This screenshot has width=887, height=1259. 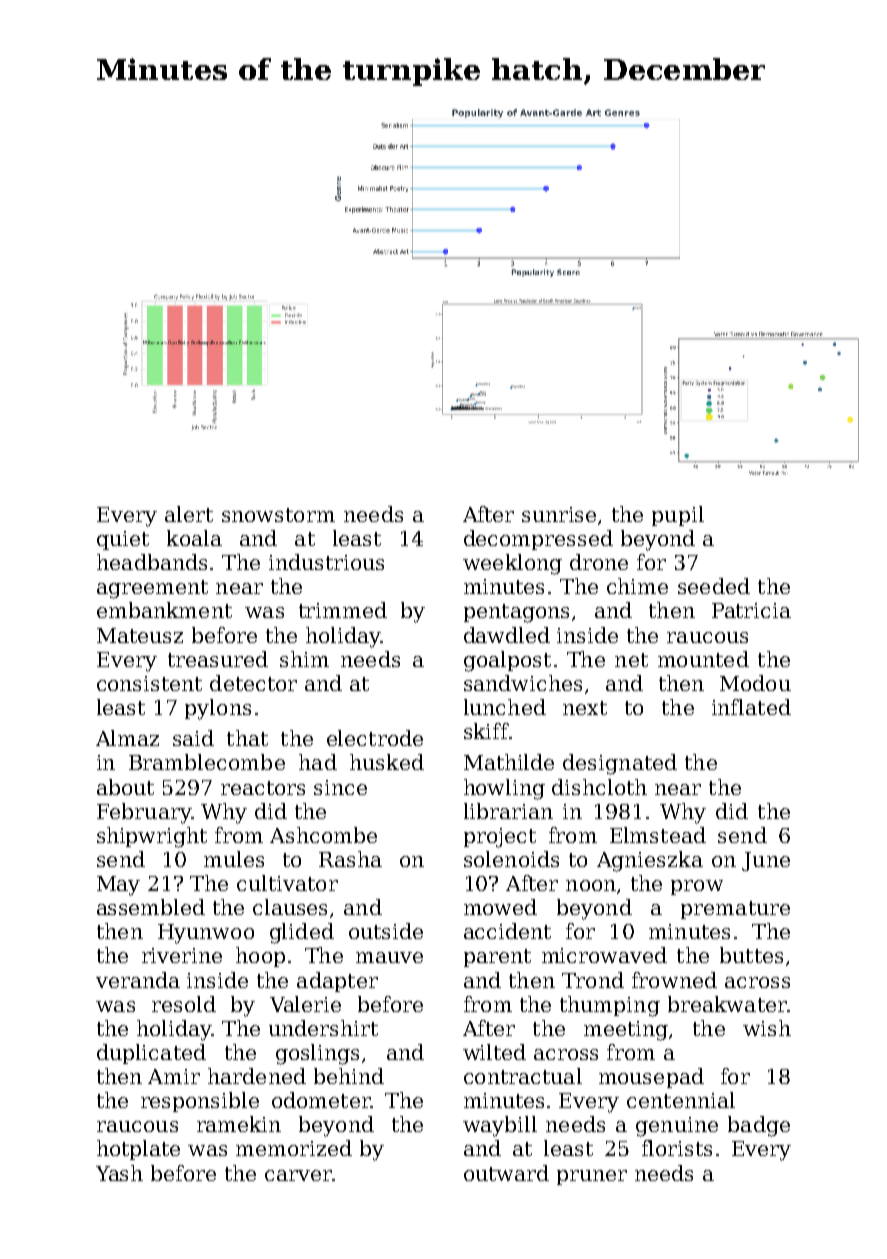 I want to click on Amir, so click(x=174, y=1076).
